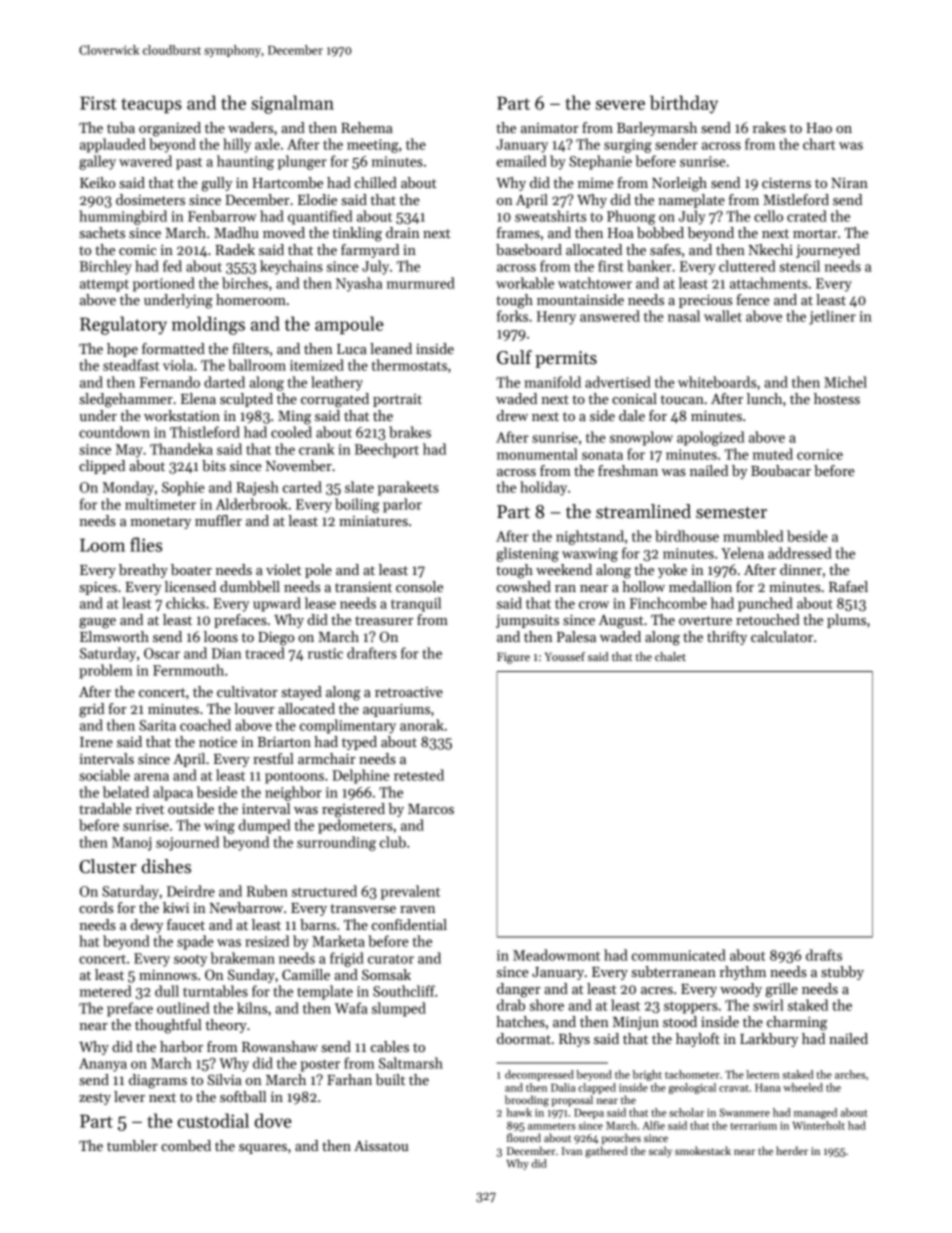  What do you see at coordinates (842, 973) in the document?
I see `stubby` at bounding box center [842, 973].
